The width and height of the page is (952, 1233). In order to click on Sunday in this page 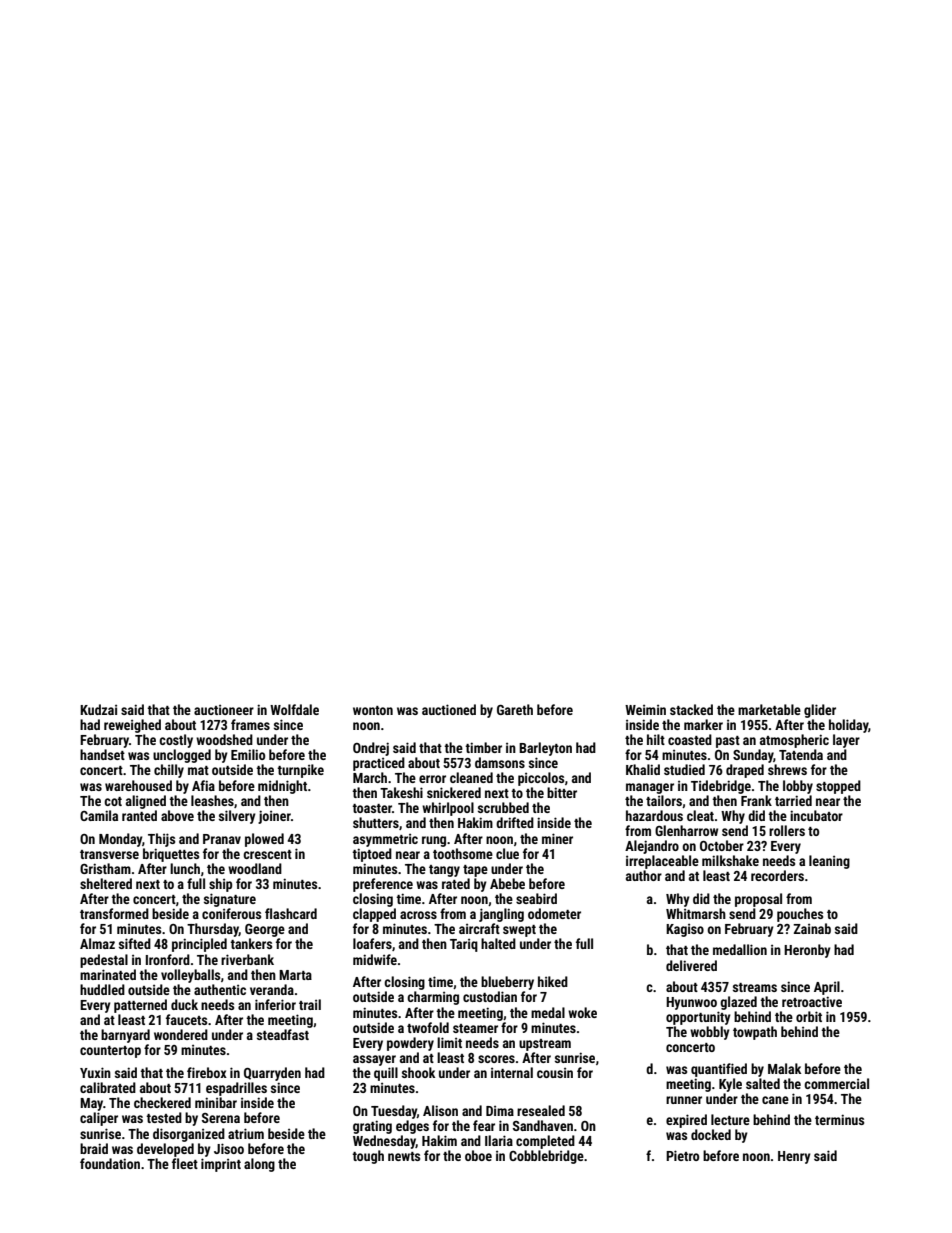, I will do `click(753, 756)`.
